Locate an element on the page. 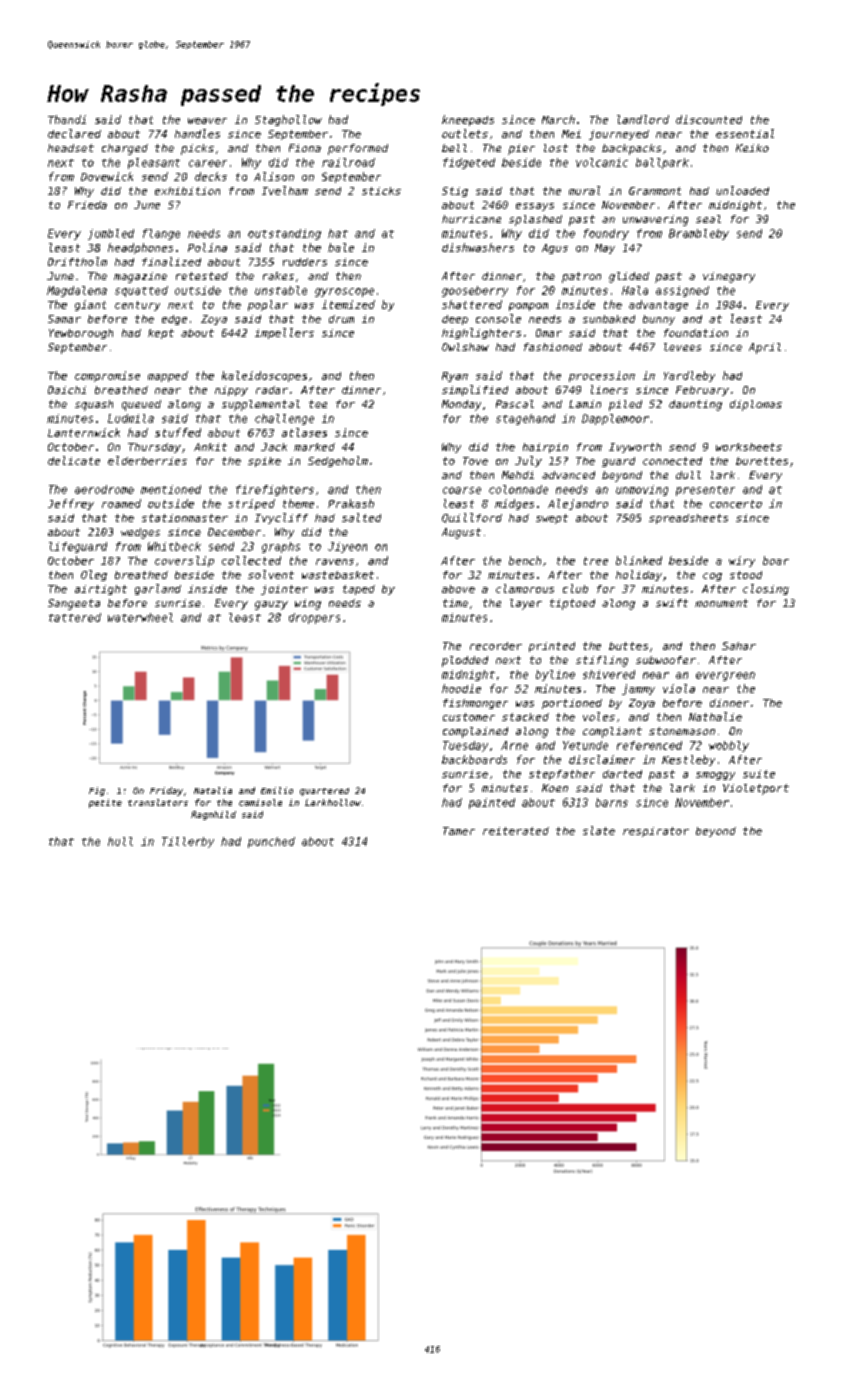 This page has height=1400, width=849. headphones is located at coordinates (140, 248).
